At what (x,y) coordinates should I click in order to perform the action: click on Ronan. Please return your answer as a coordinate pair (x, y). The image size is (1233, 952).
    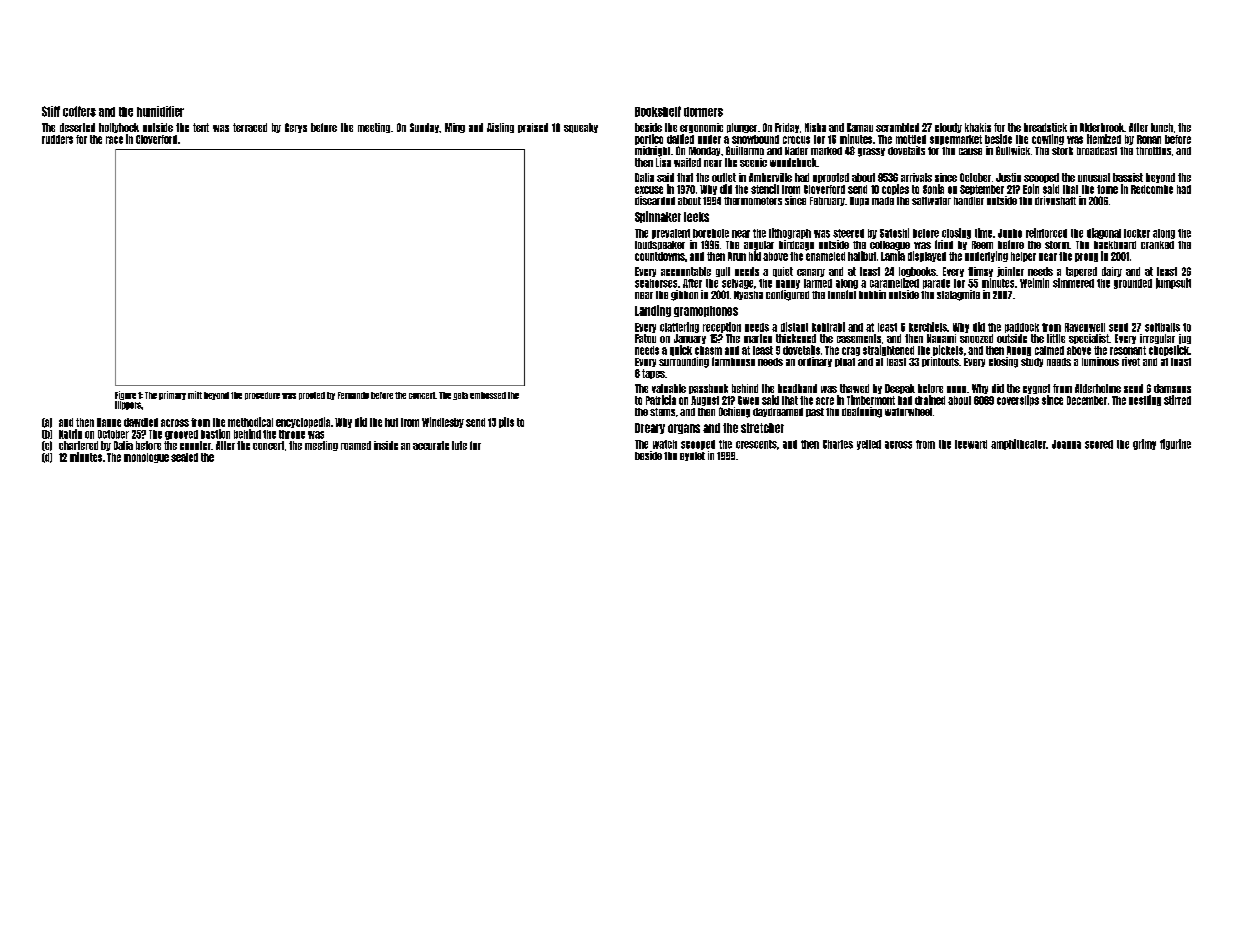
    Looking at the image, I should click on (1149, 139).
